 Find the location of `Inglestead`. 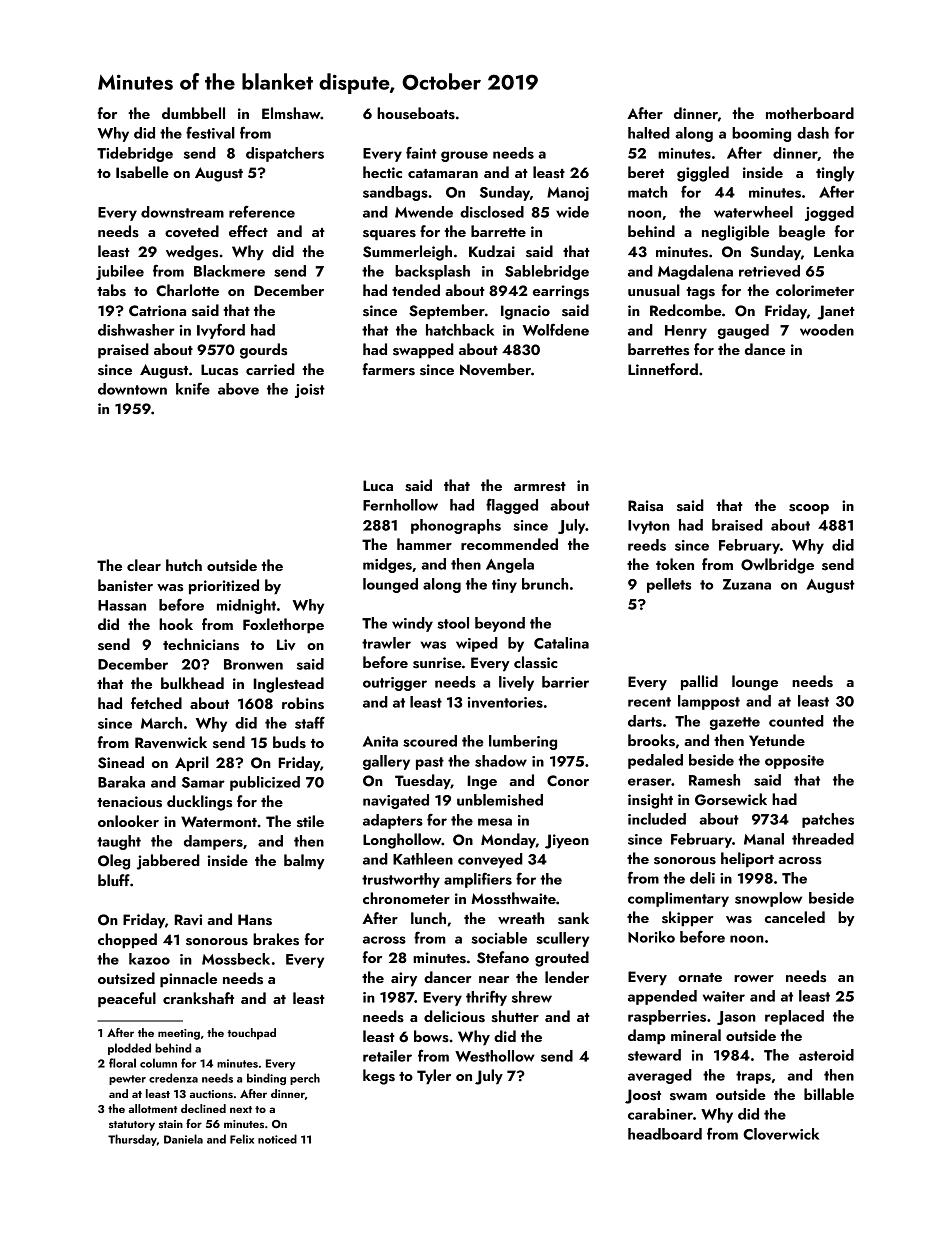

Inglestead is located at coordinates (288, 685).
